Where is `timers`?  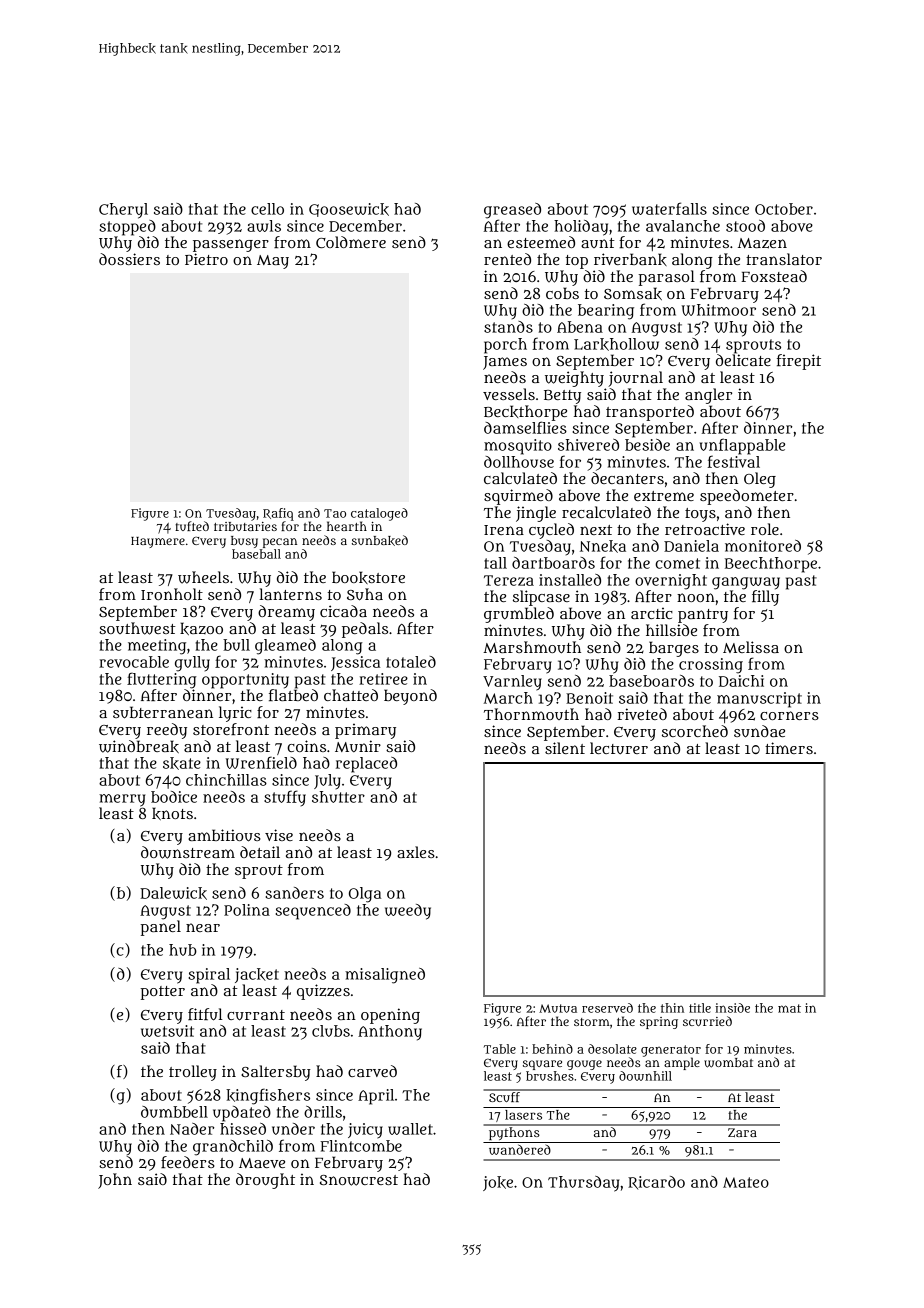 timers is located at coordinates (789, 748).
